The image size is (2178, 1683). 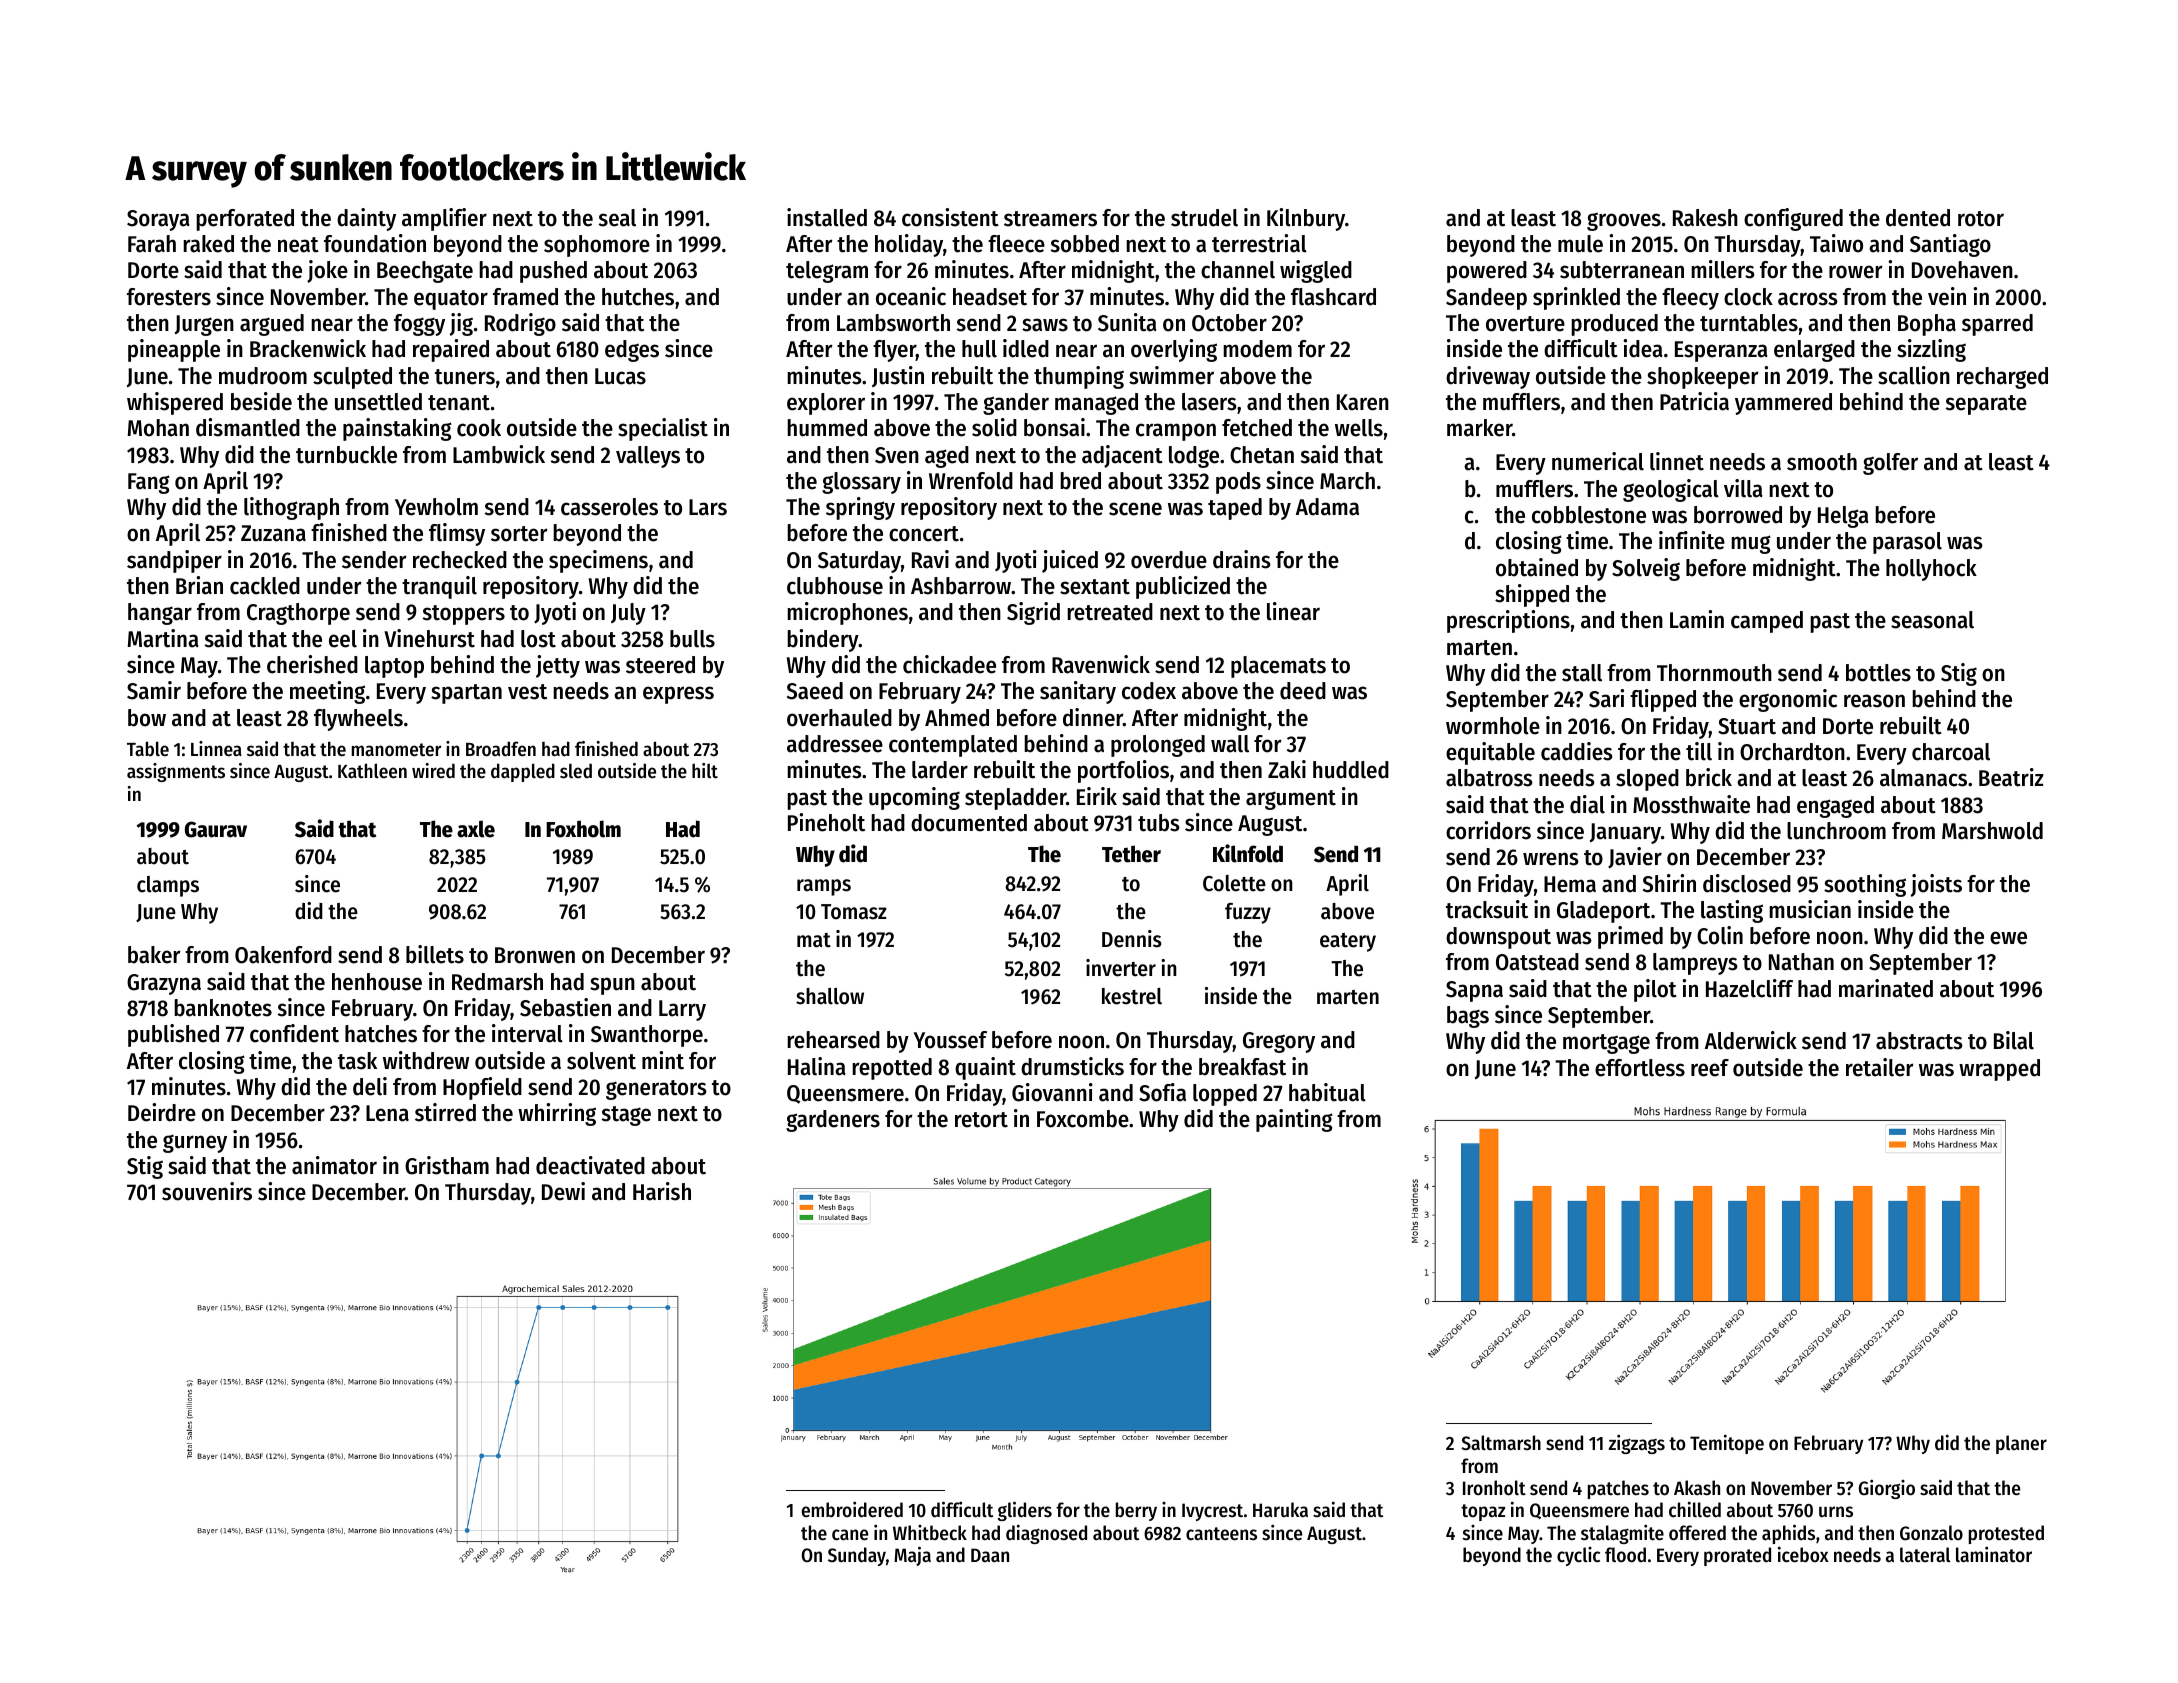 What do you see at coordinates (1131, 854) in the page?
I see `Tether` at bounding box center [1131, 854].
